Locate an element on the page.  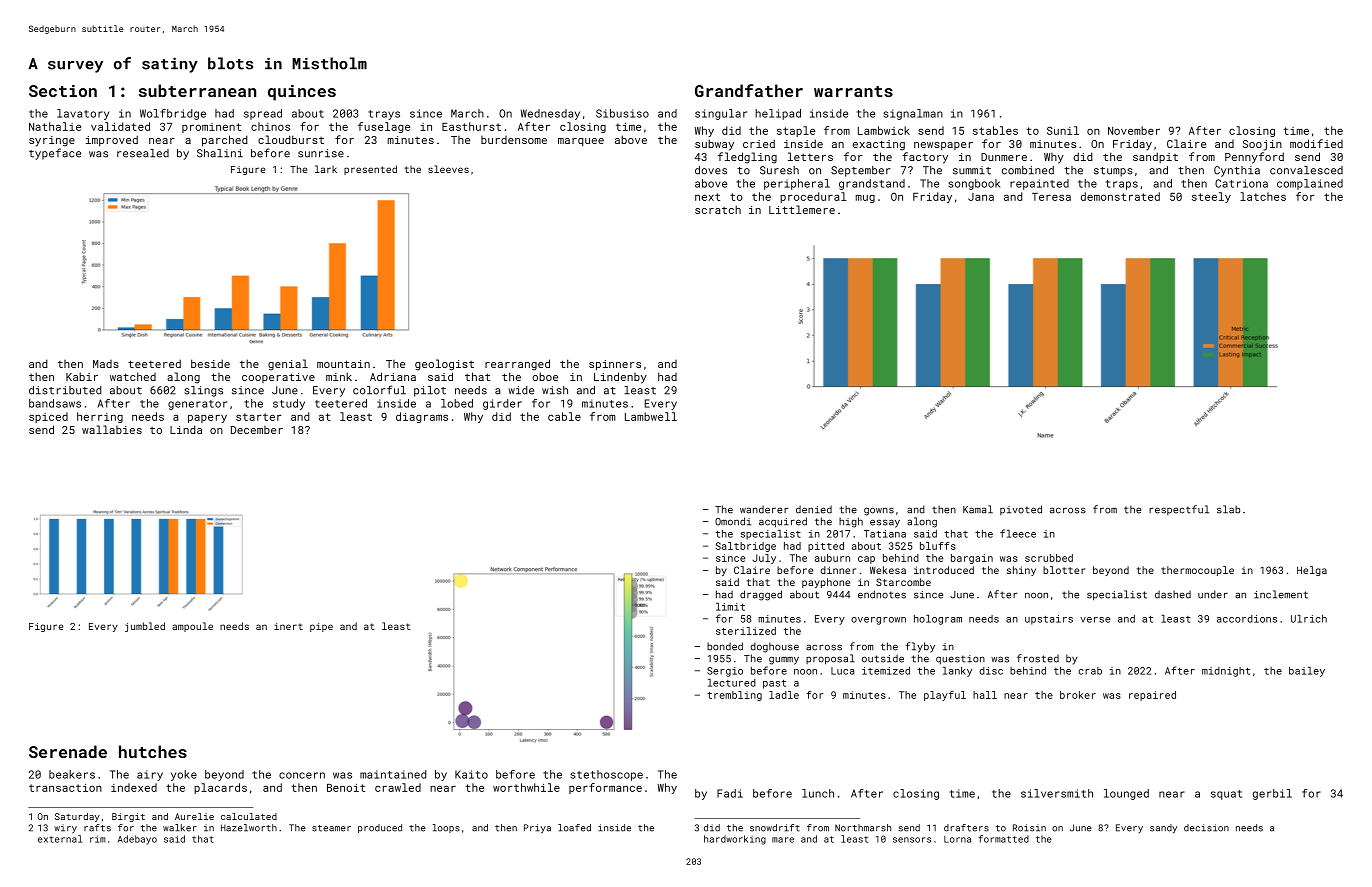
Adebayo is located at coordinates (137, 840).
